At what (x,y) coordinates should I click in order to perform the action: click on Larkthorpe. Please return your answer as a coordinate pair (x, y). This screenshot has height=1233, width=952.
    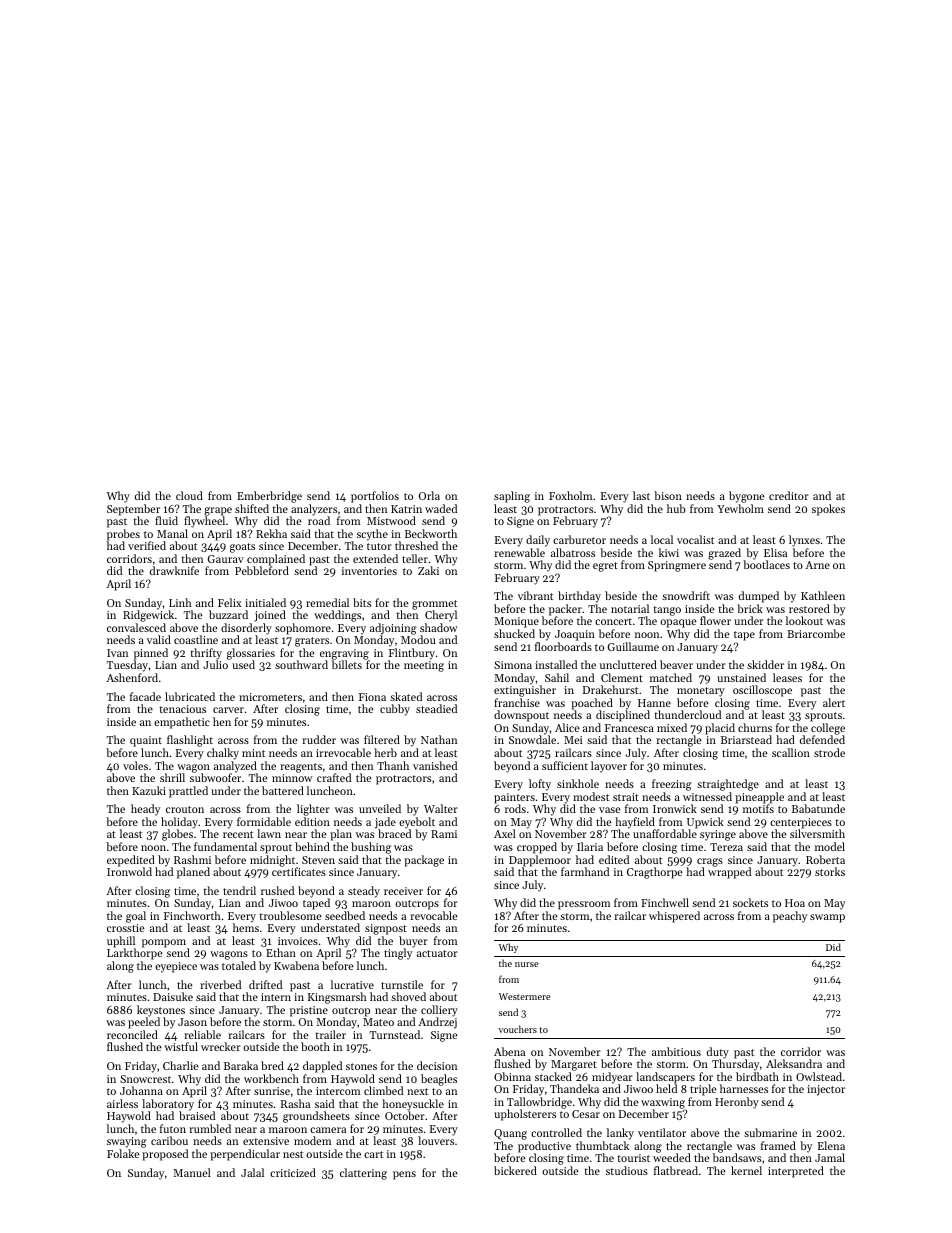
    Looking at the image, I should click on (135, 954).
